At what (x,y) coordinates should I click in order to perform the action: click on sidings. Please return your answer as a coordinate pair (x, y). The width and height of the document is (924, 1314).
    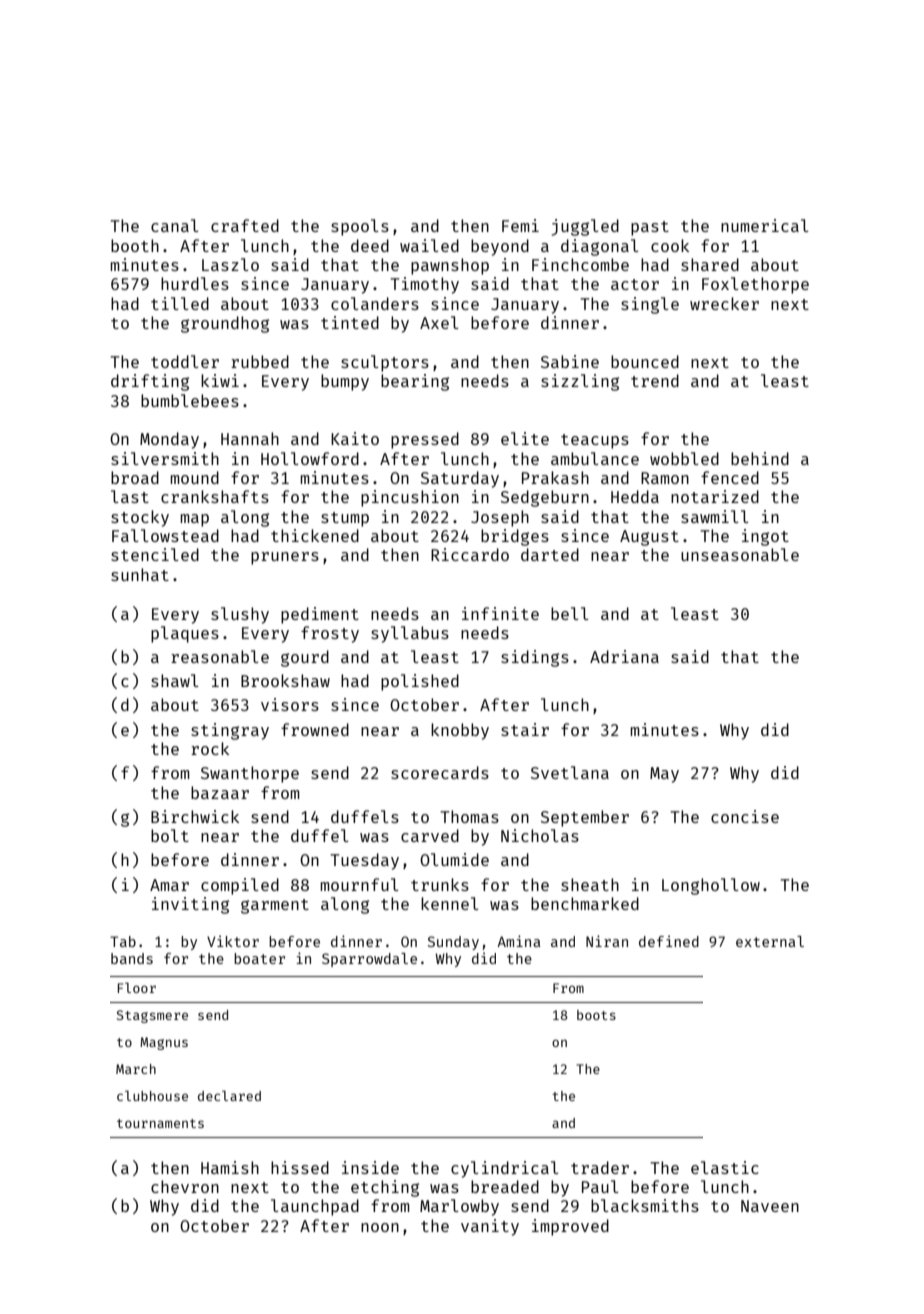
    Looking at the image, I should click on (535, 658).
